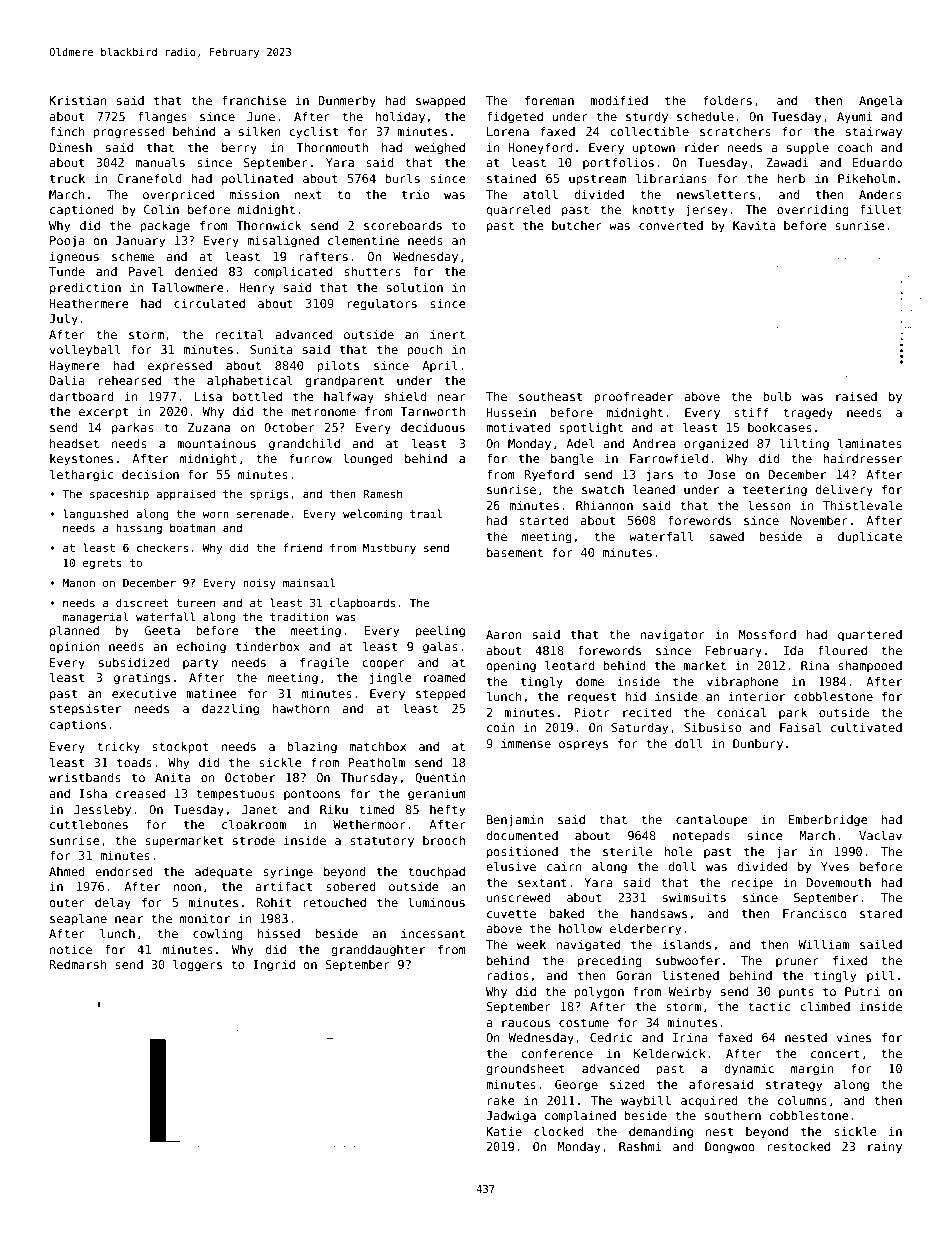 The image size is (952, 1233). What do you see at coordinates (672, 636) in the screenshot?
I see `navigator` at bounding box center [672, 636].
